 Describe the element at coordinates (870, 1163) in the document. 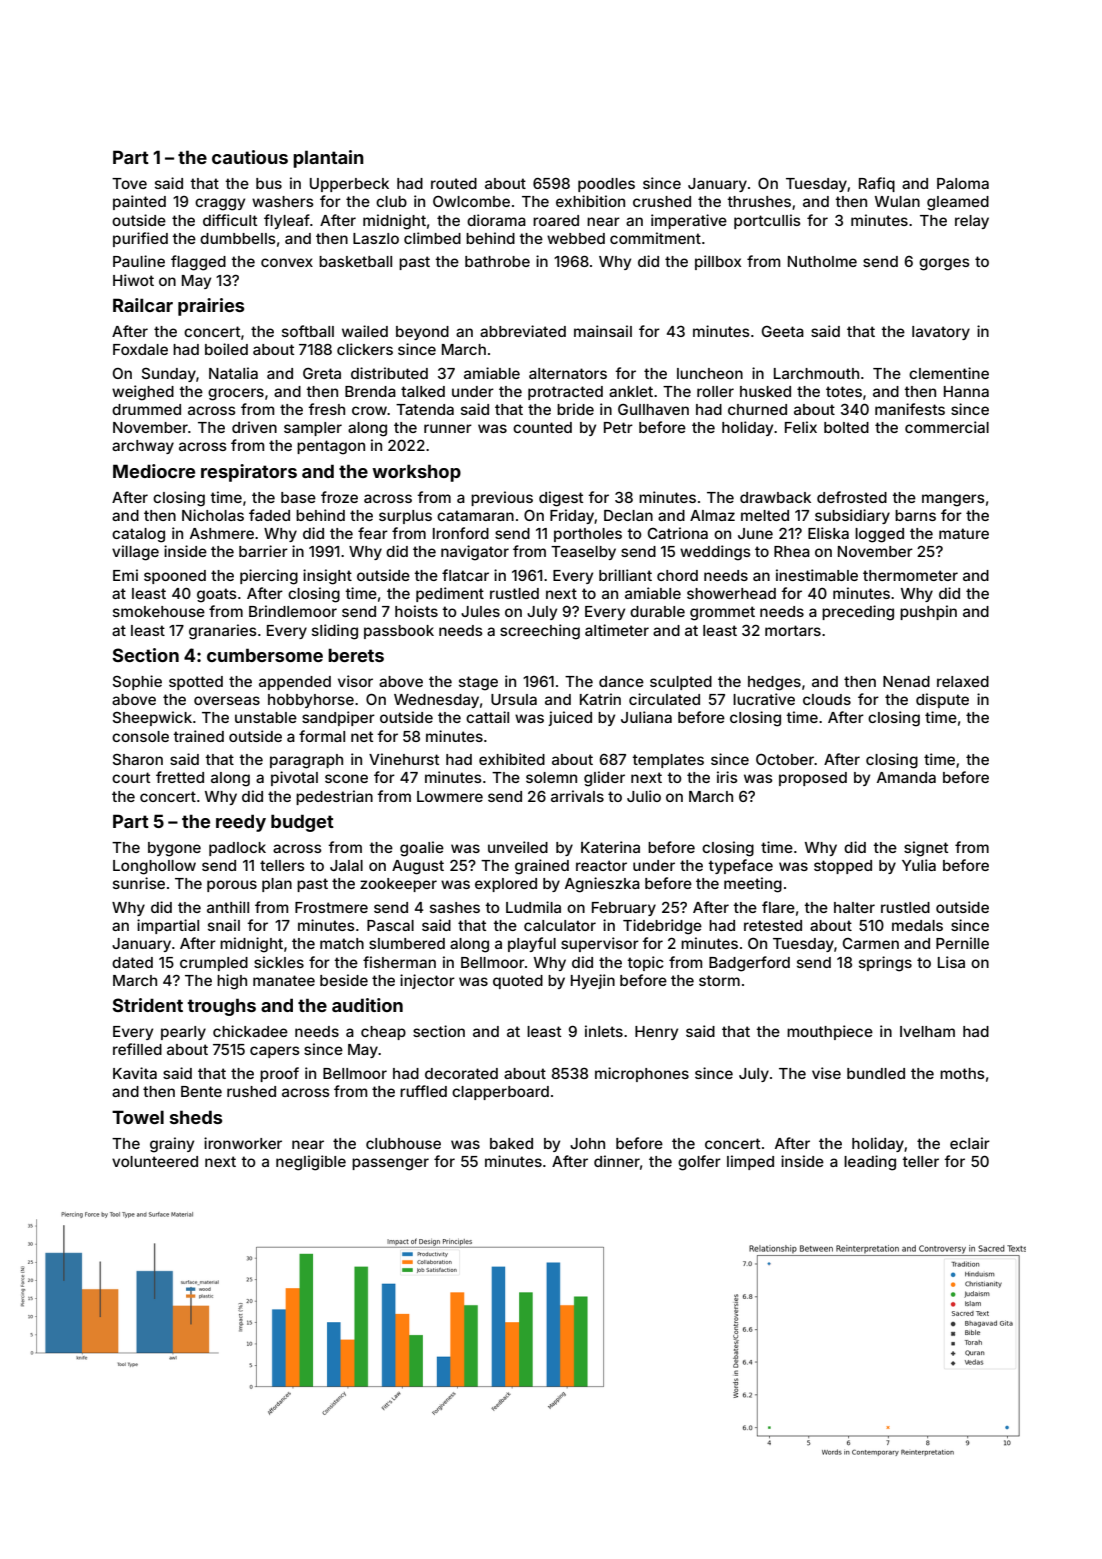

I see `leading` at that location.
